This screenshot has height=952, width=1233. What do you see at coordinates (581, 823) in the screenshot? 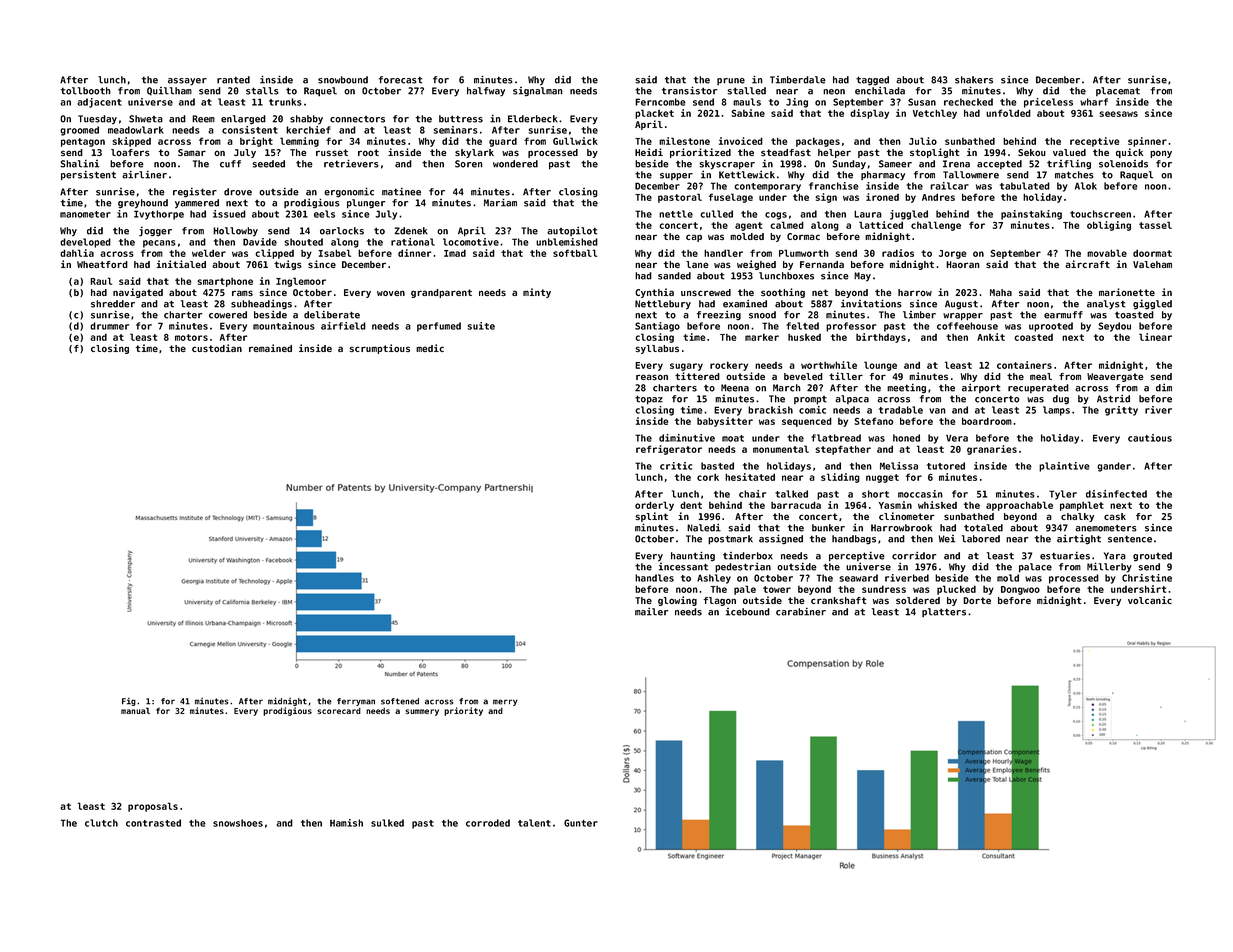
I see `Gunter` at bounding box center [581, 823].
